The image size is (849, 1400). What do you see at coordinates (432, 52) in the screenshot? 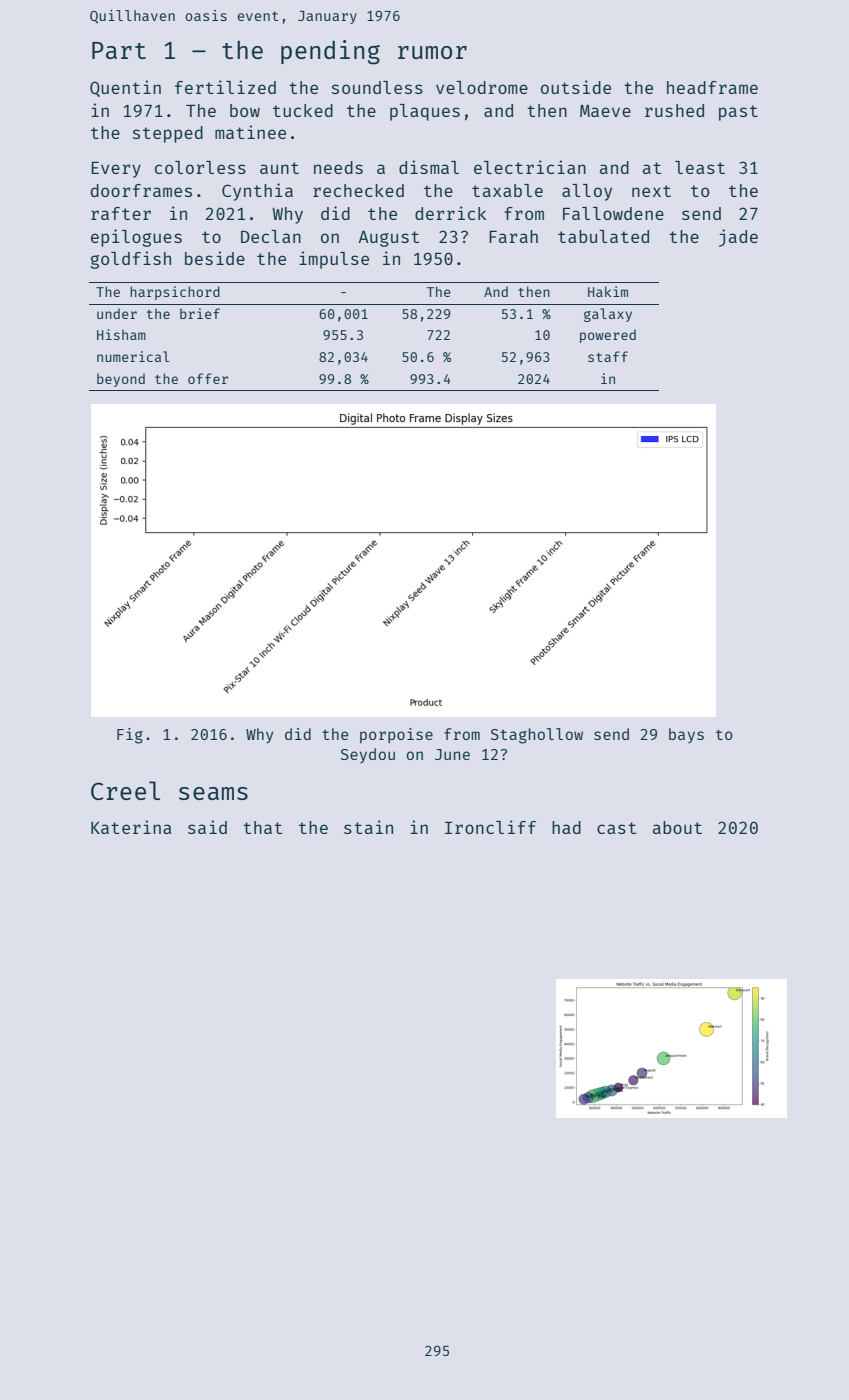
I see `rumor` at bounding box center [432, 52].
